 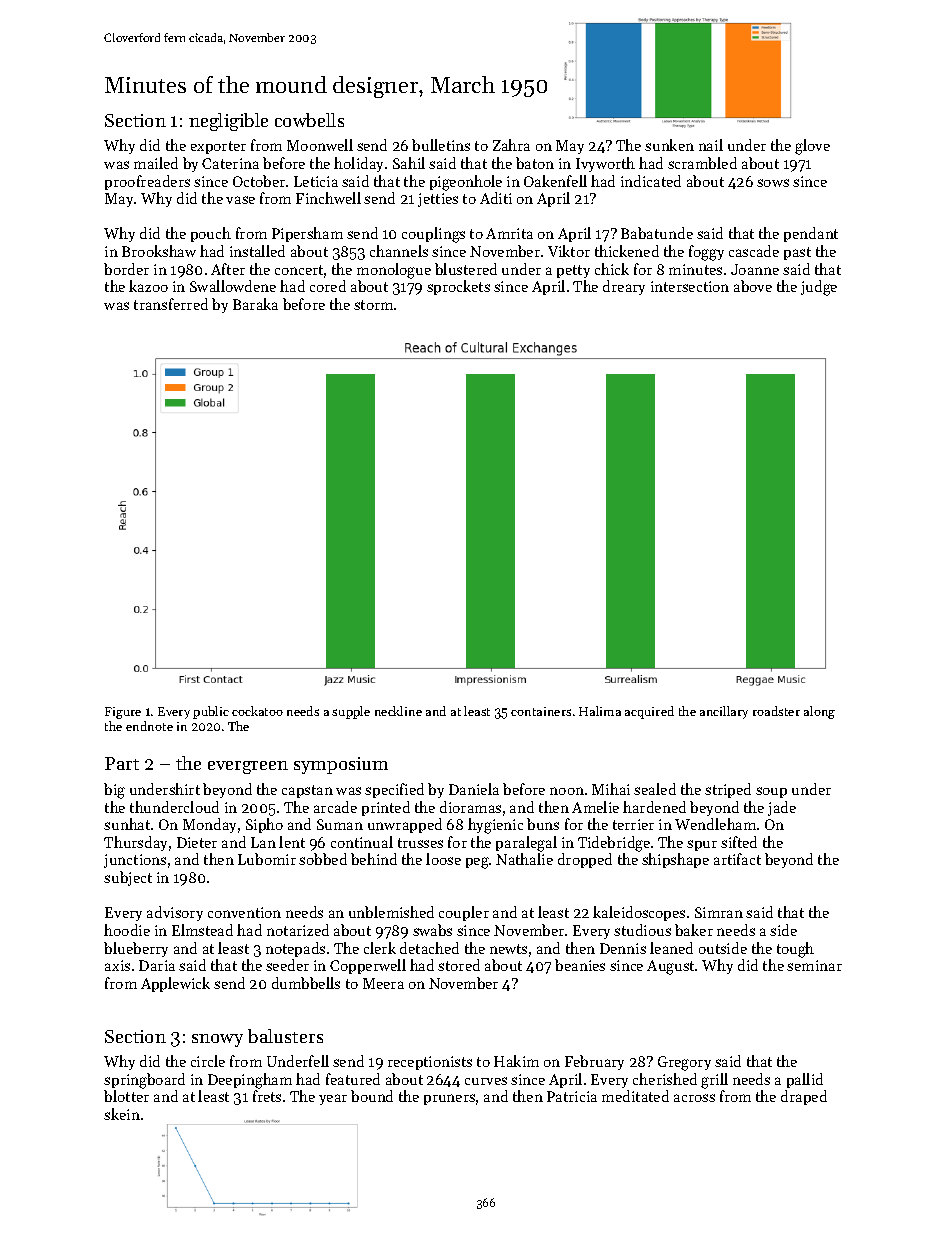 I want to click on negligible, so click(x=228, y=122).
